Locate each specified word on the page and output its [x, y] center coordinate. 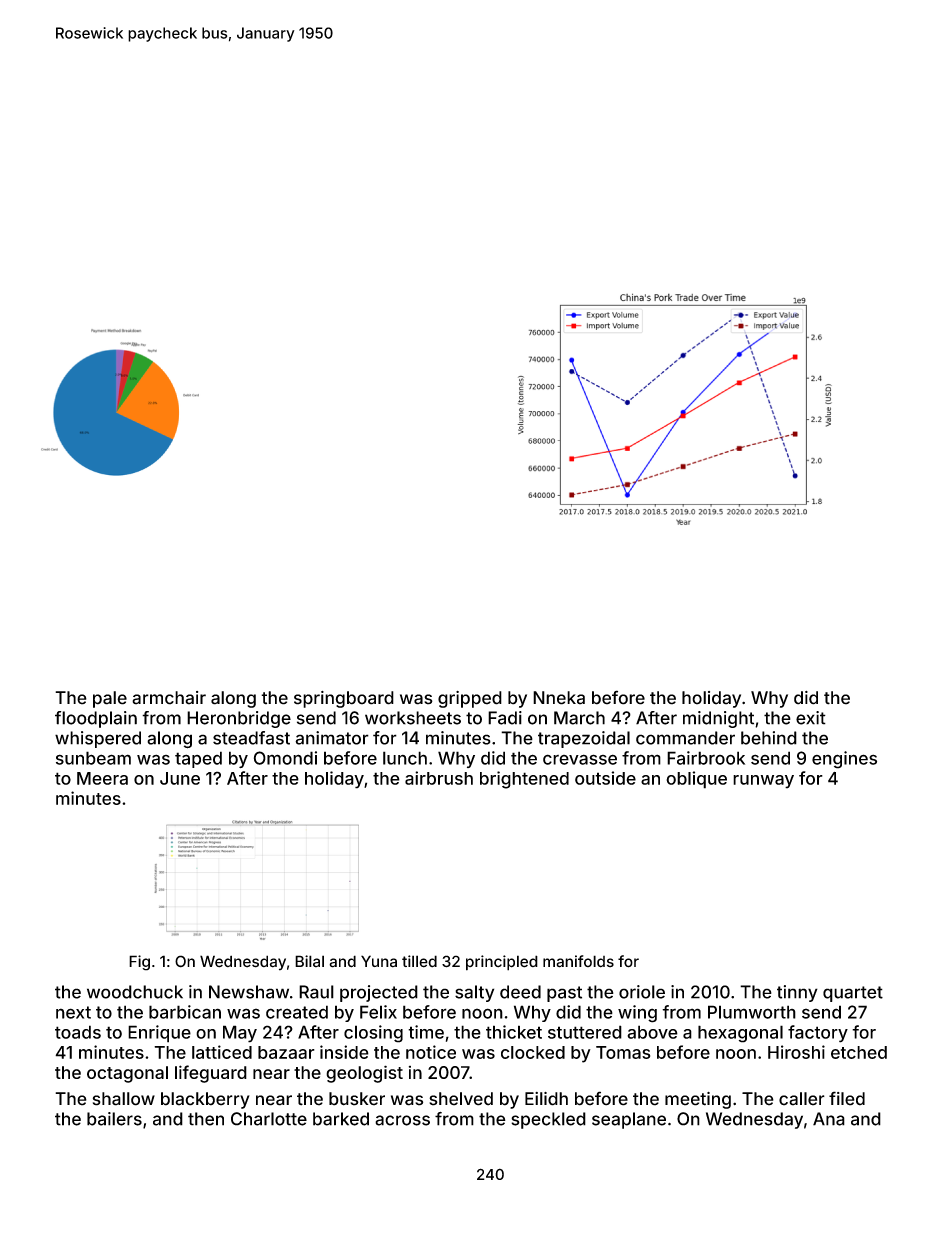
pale [110, 699]
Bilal [309, 961]
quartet [853, 994]
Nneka [559, 698]
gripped [470, 699]
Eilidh [546, 1099]
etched [859, 1052]
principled [502, 963]
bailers [114, 1119]
